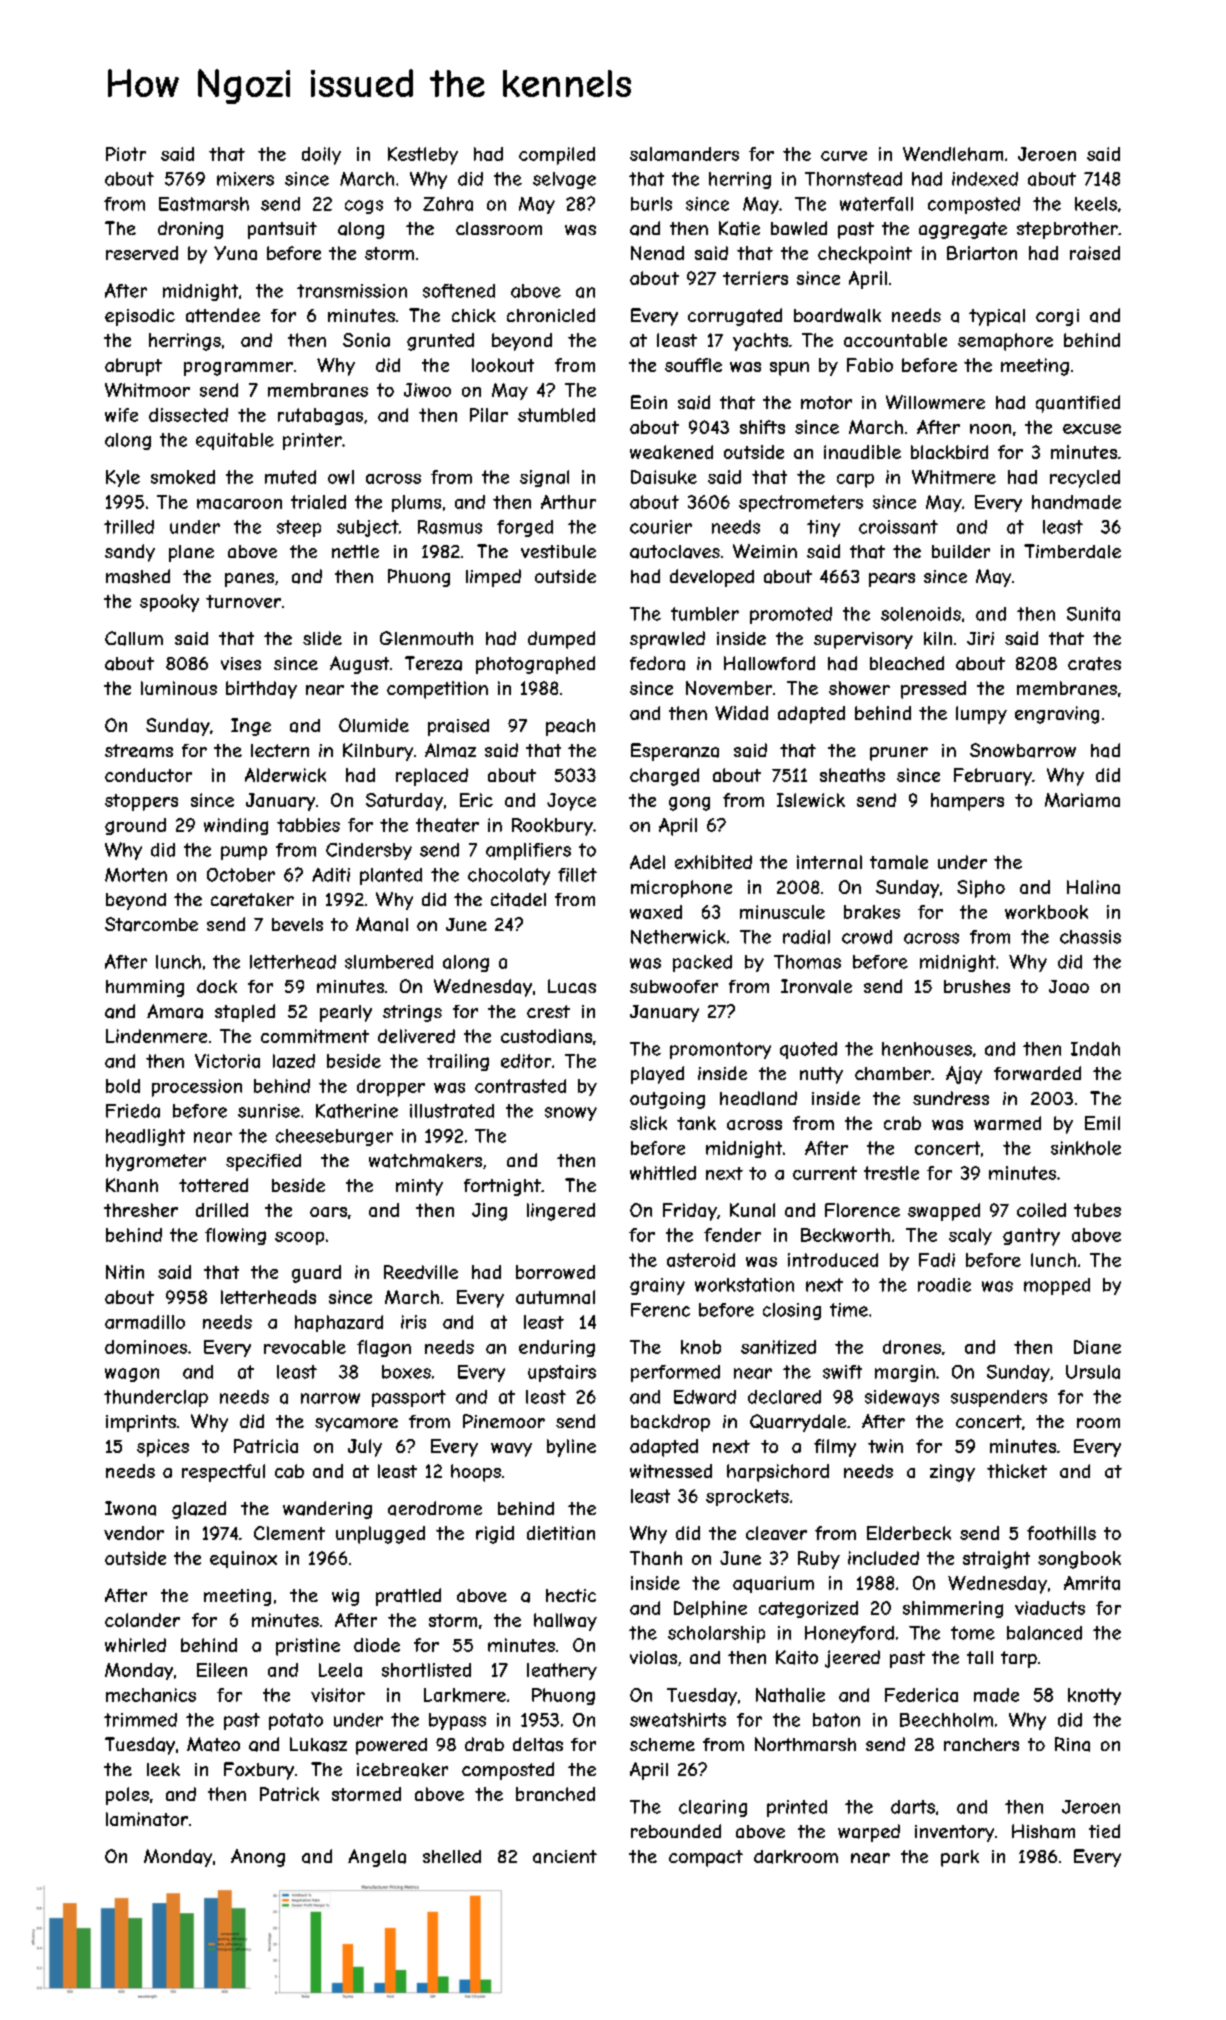 Image resolution: width=1226 pixels, height=2020 pixels. I want to click on tumbler, so click(705, 614).
